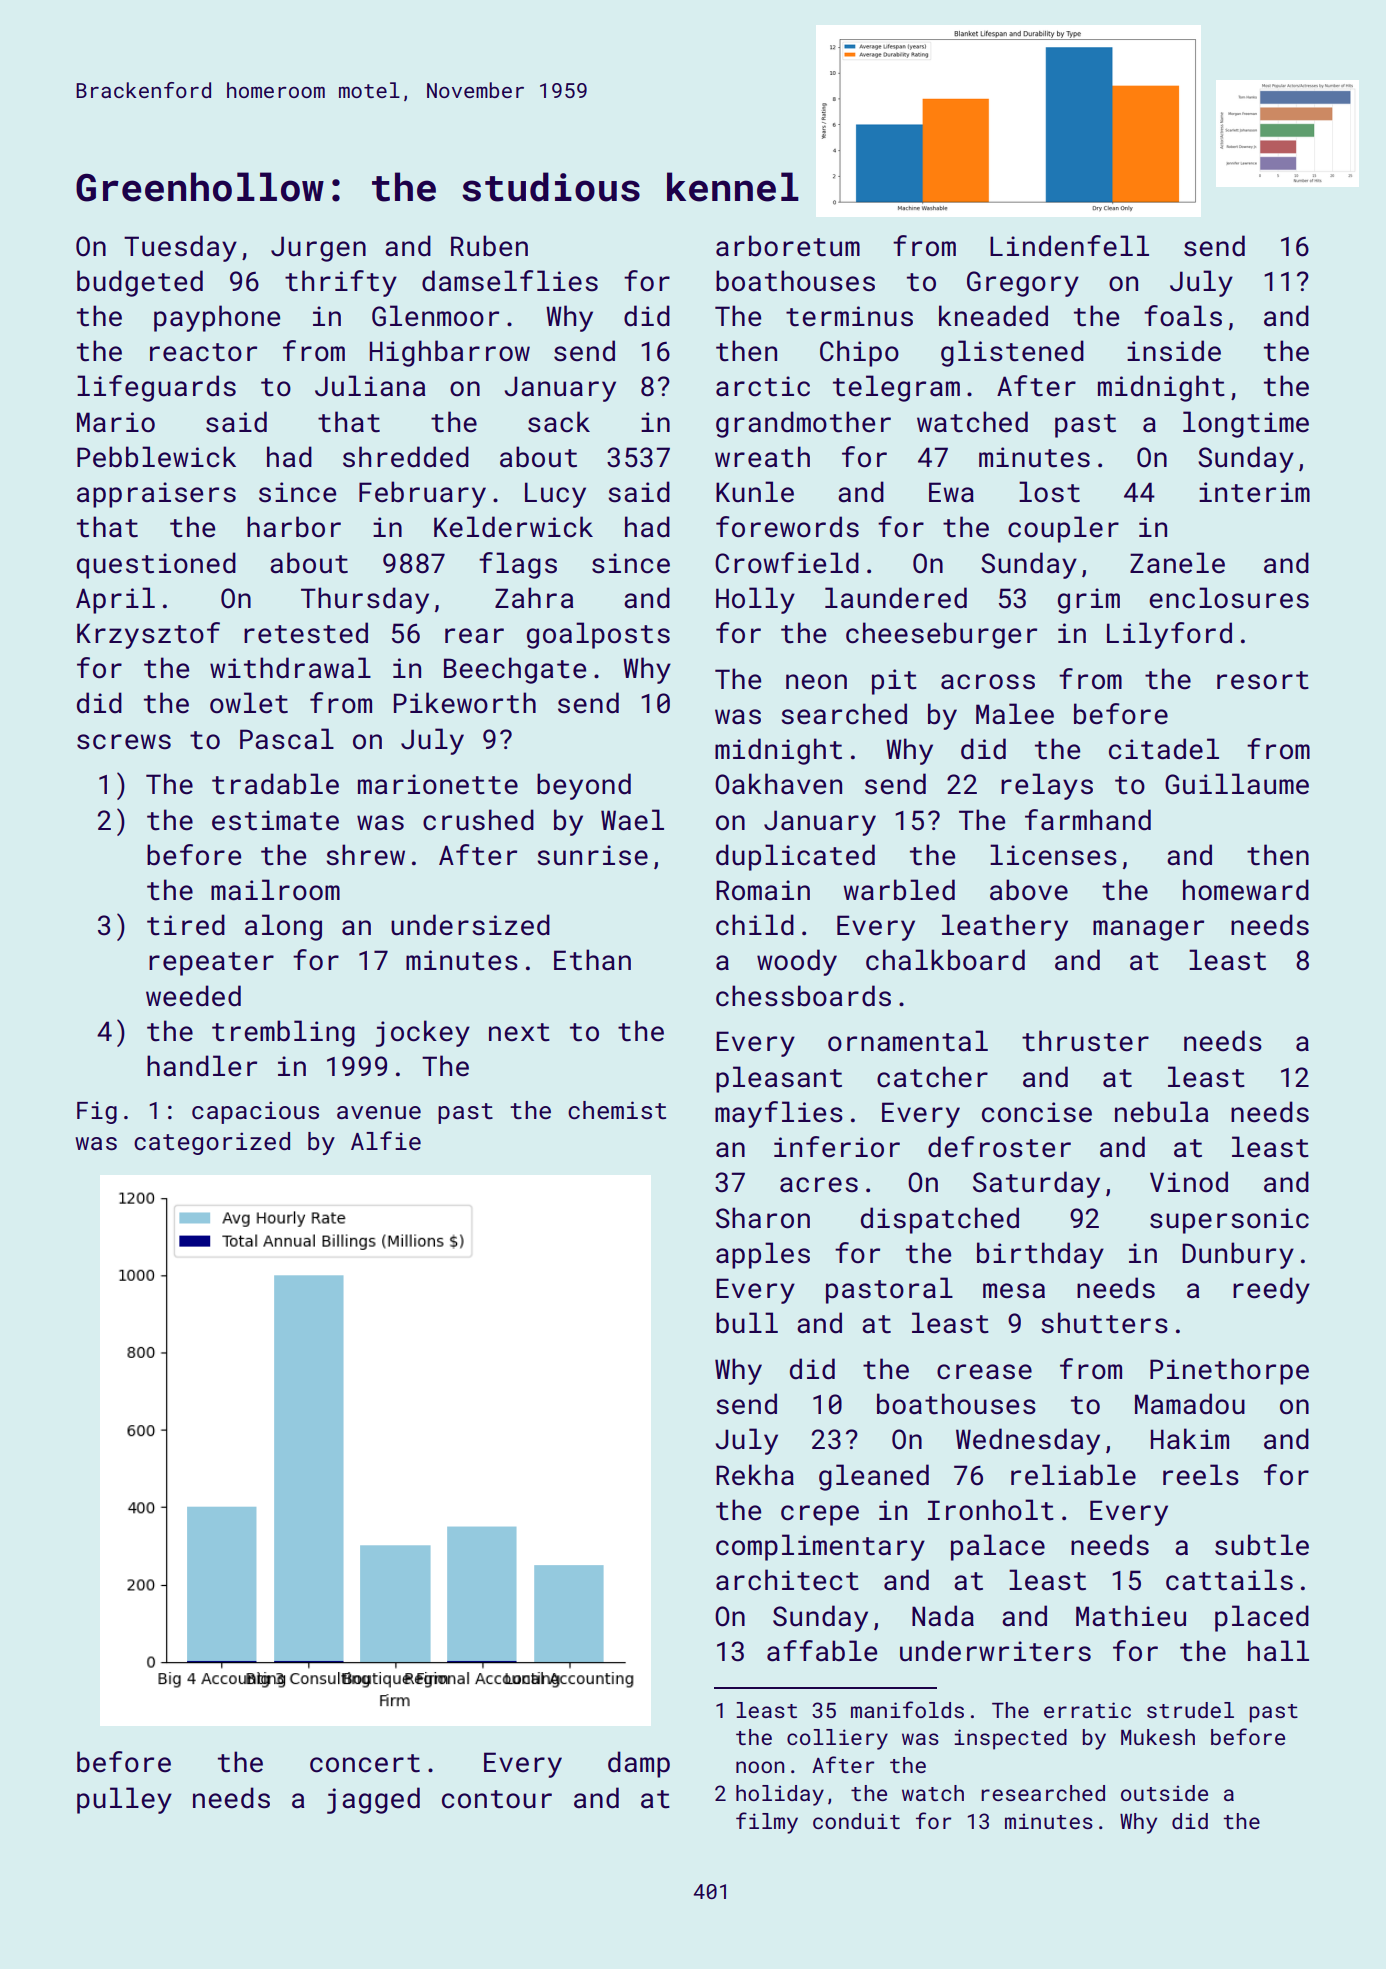 This image has width=1386, height=1969. I want to click on thruster, so click(1085, 1041).
